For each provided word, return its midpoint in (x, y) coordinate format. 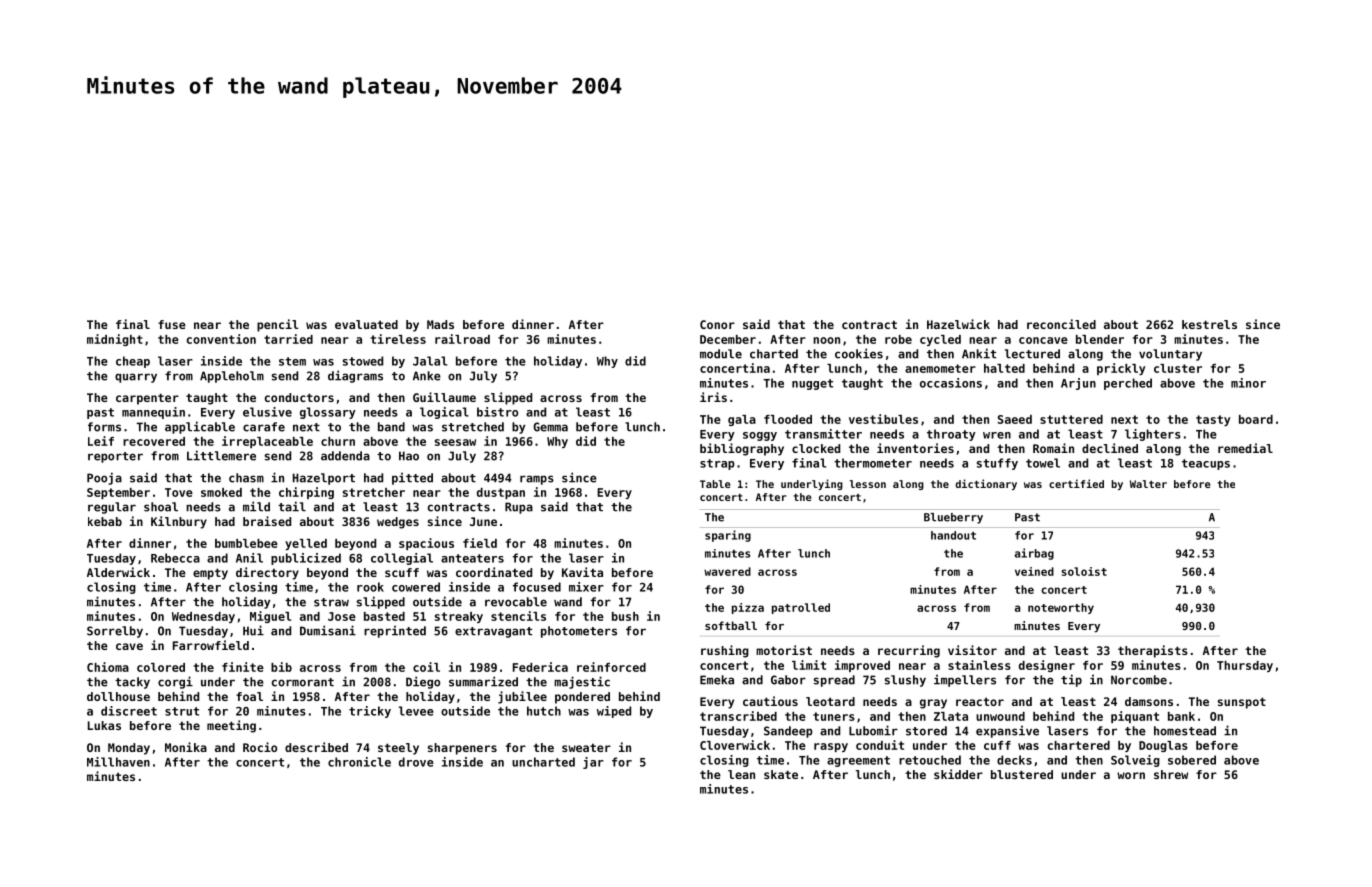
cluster (1178, 368)
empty (210, 574)
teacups (1206, 464)
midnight (115, 340)
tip (1071, 680)
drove (416, 762)
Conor (717, 324)
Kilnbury (179, 522)
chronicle (359, 762)
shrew (1171, 774)
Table (715, 484)
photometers (579, 632)
